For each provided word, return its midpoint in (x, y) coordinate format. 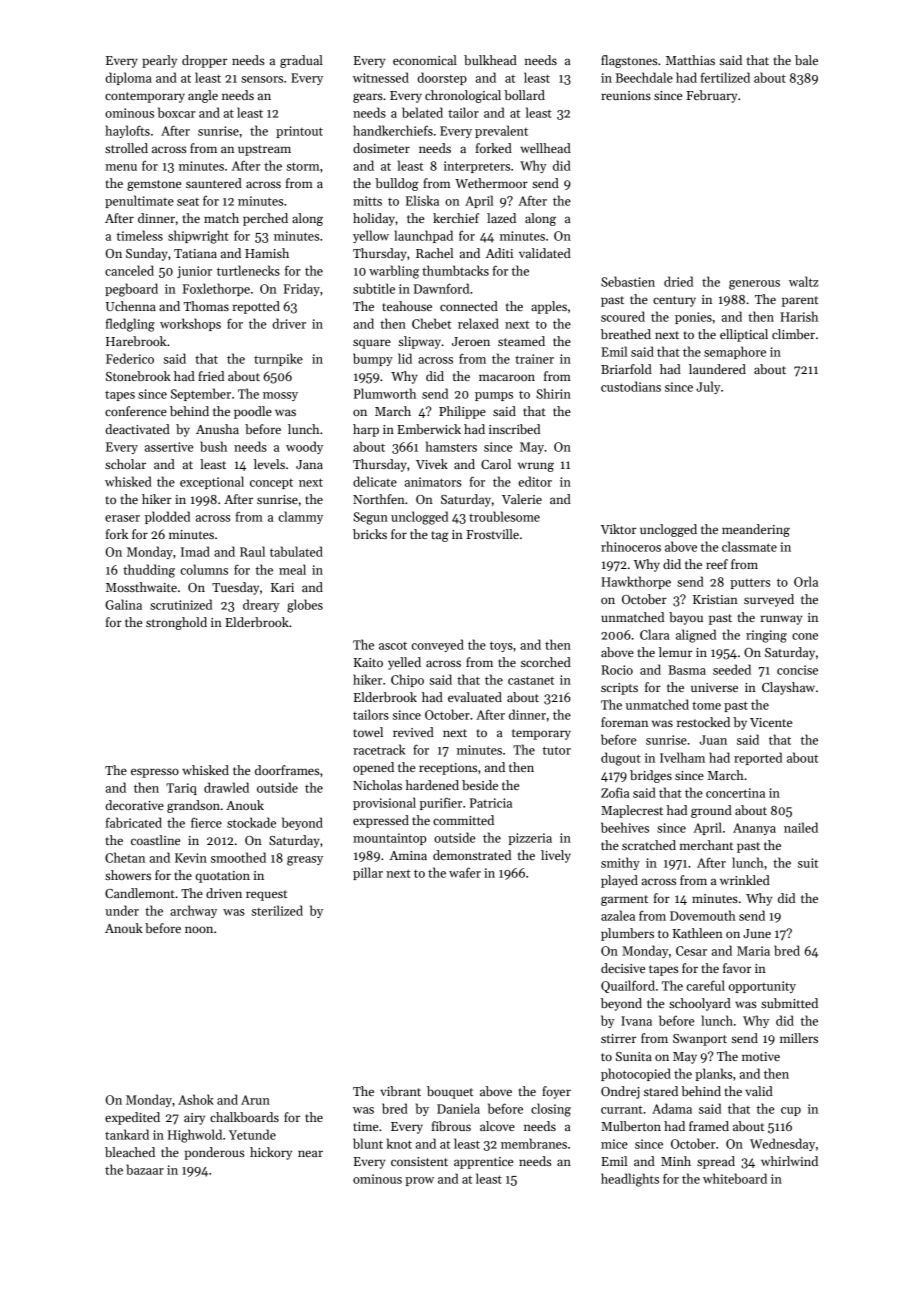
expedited (132, 1118)
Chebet (431, 323)
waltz (803, 281)
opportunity (762, 987)
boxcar (176, 112)
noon (199, 929)
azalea (618, 915)
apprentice (483, 1163)
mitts (367, 201)
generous (754, 285)
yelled (404, 663)
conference (136, 411)
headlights (630, 1180)
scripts (619, 689)
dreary (261, 605)
